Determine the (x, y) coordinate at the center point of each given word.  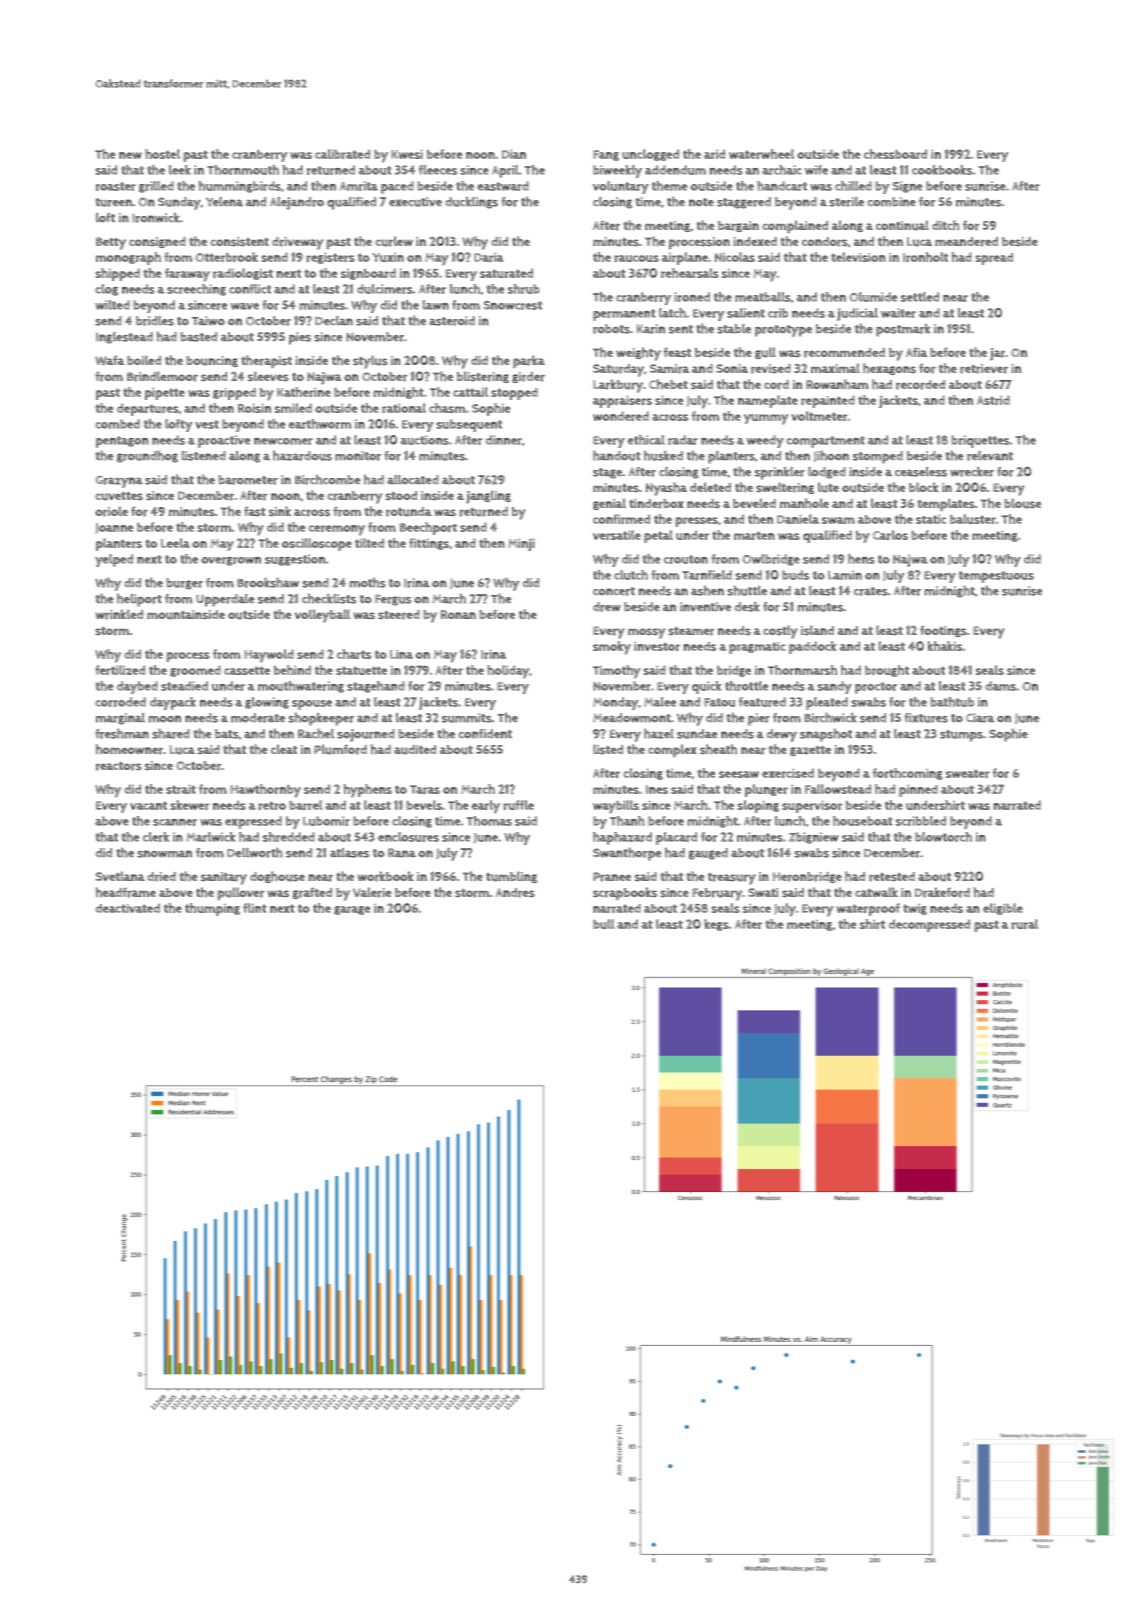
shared (171, 733)
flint (255, 908)
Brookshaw (268, 582)
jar (997, 354)
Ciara (980, 718)
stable (734, 329)
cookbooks (942, 170)
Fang (606, 155)
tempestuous (996, 577)
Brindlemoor (162, 376)
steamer (692, 631)
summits (467, 718)
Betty (111, 243)
